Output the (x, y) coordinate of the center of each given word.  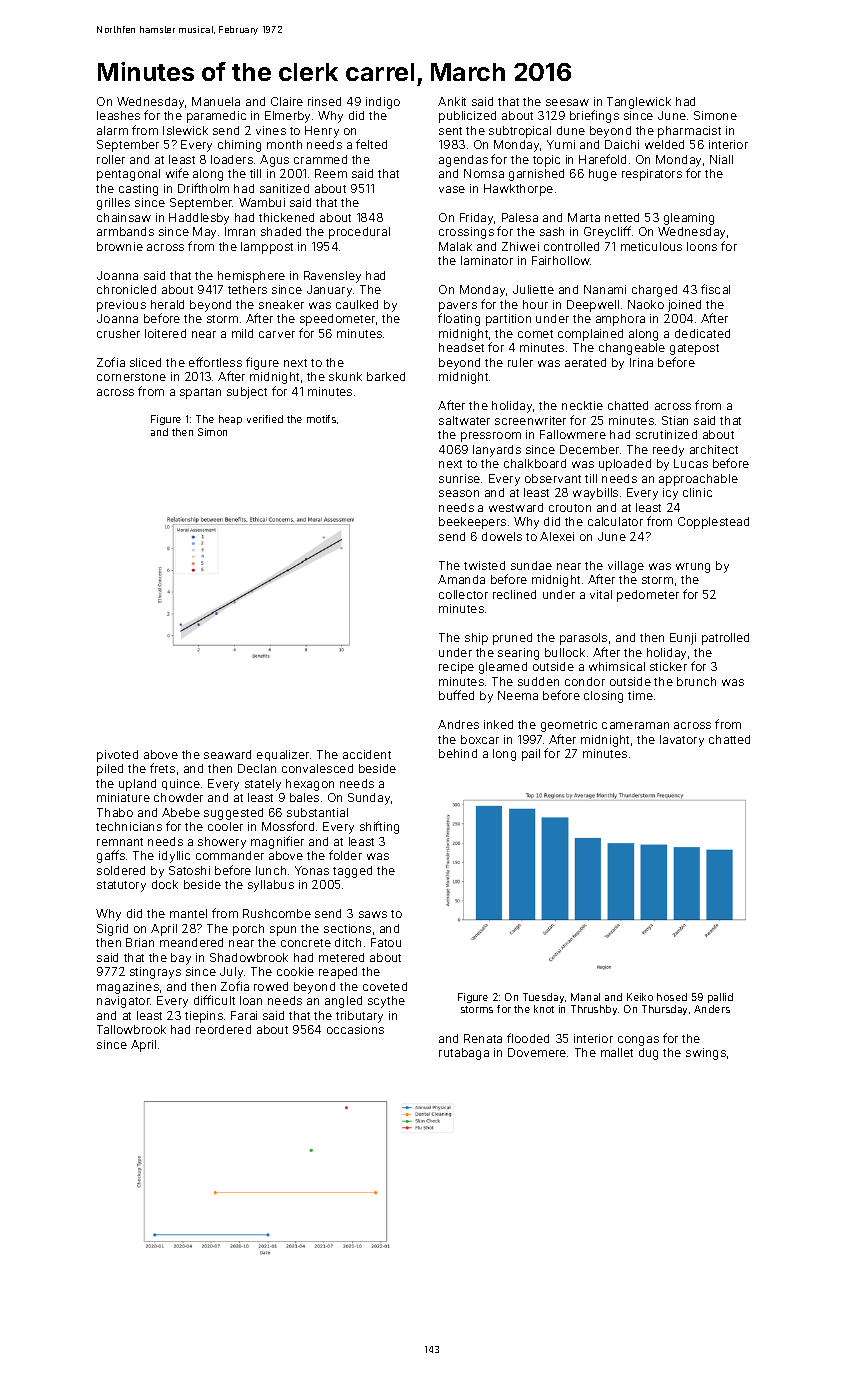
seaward (227, 754)
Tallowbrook (131, 1029)
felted (371, 144)
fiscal (715, 289)
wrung (693, 568)
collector (463, 594)
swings (706, 1054)
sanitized (284, 188)
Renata (483, 1038)
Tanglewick (639, 103)
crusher (118, 333)
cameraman (635, 725)
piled (110, 770)
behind (458, 753)
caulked (357, 304)
